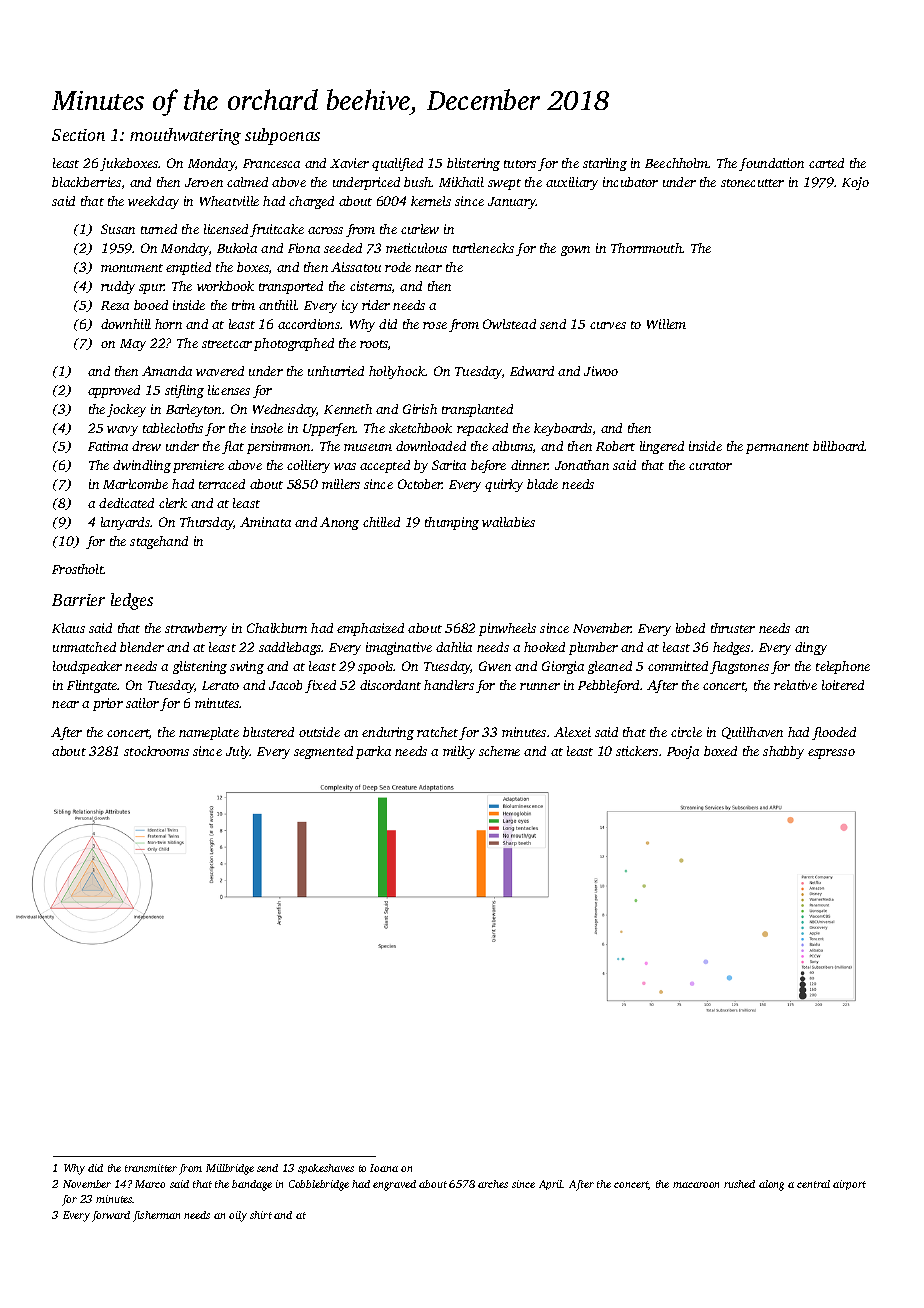 This screenshot has width=924, height=1308. Describe the element at coordinates (831, 754) in the screenshot. I see `espresso` at that location.
